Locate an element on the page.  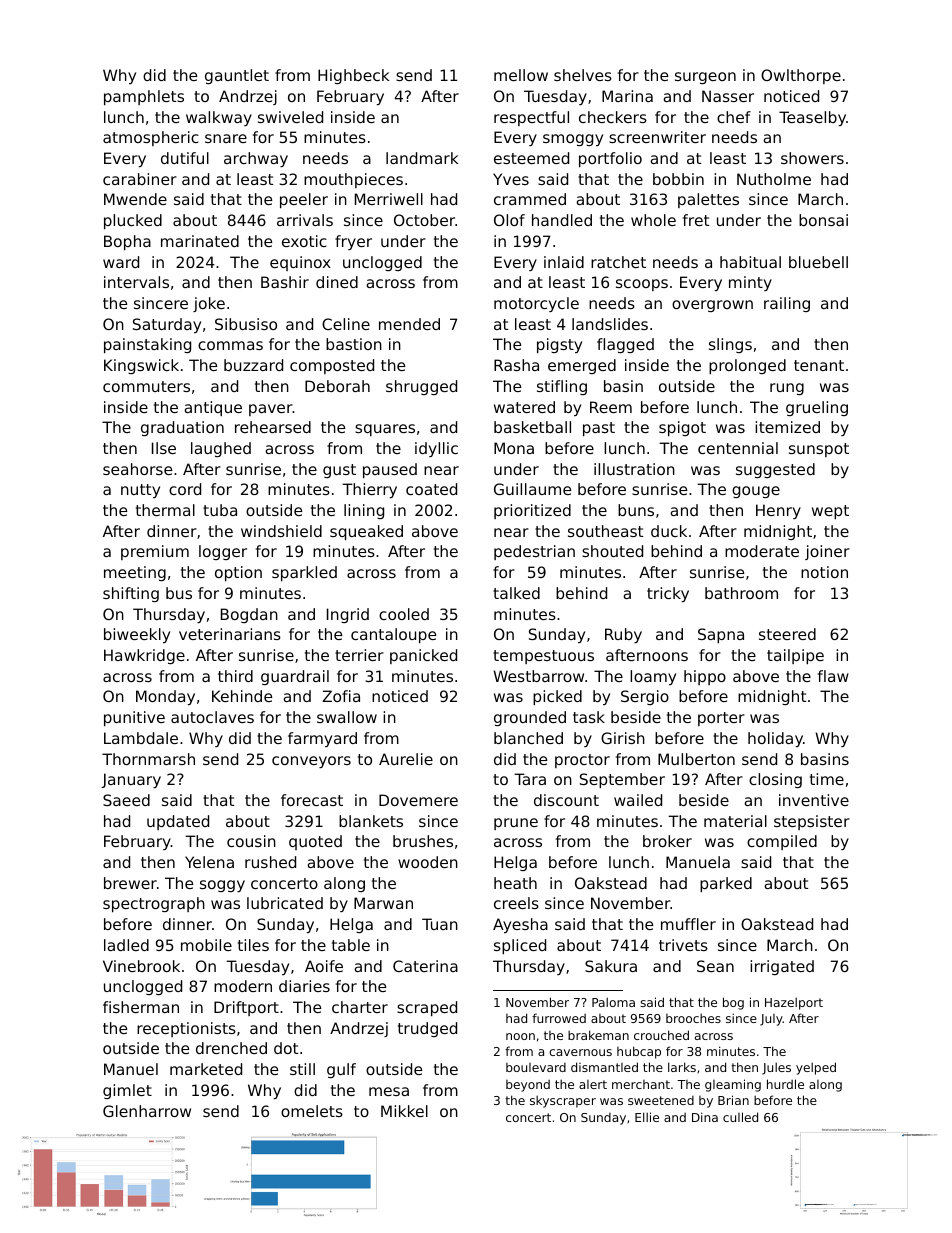
receptionists is located at coordinates (186, 1029).
